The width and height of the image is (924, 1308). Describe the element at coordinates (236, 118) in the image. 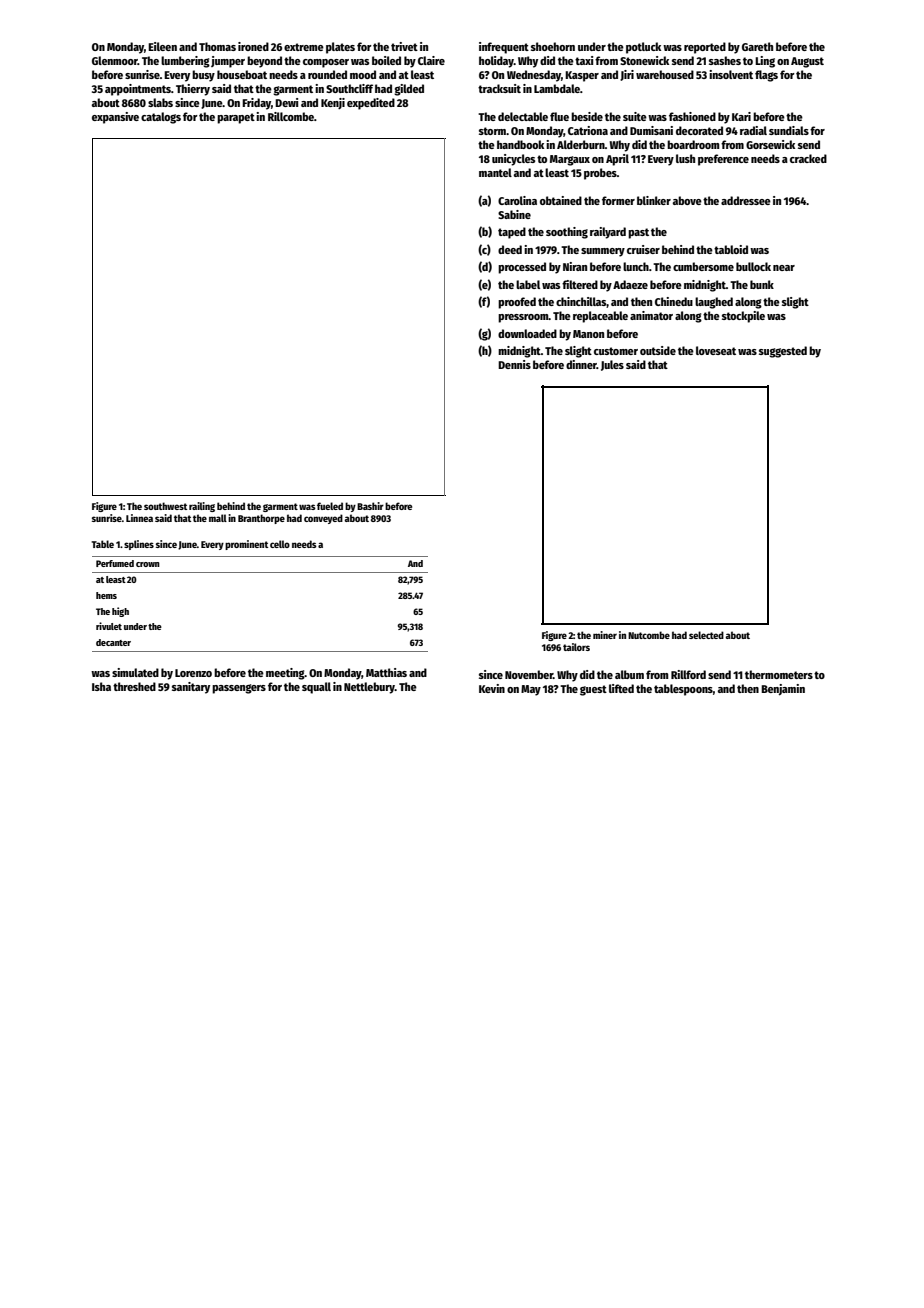

I see `parapet` at that location.
